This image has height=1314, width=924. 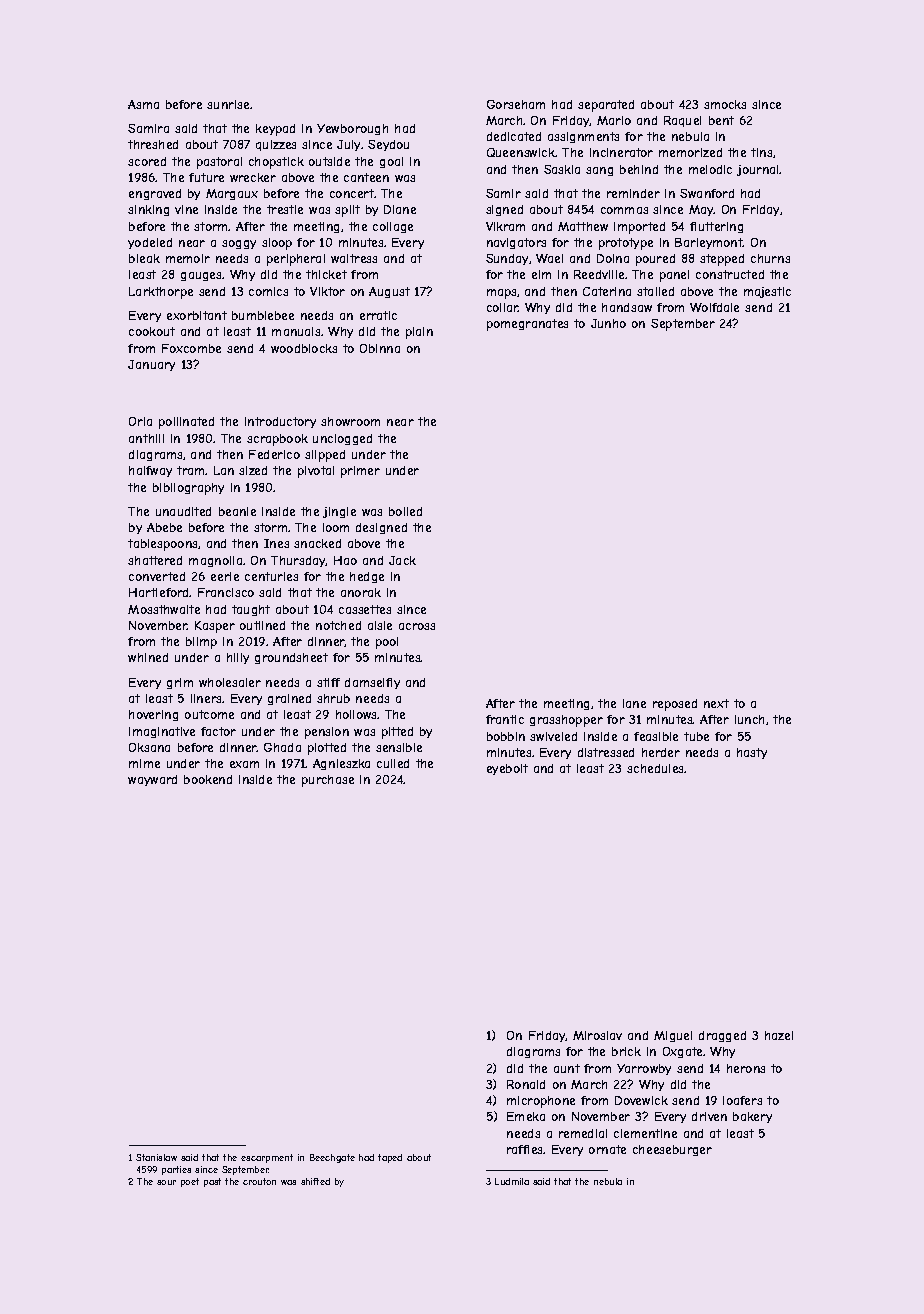 What do you see at coordinates (597, 1035) in the image?
I see `Miroslav` at bounding box center [597, 1035].
